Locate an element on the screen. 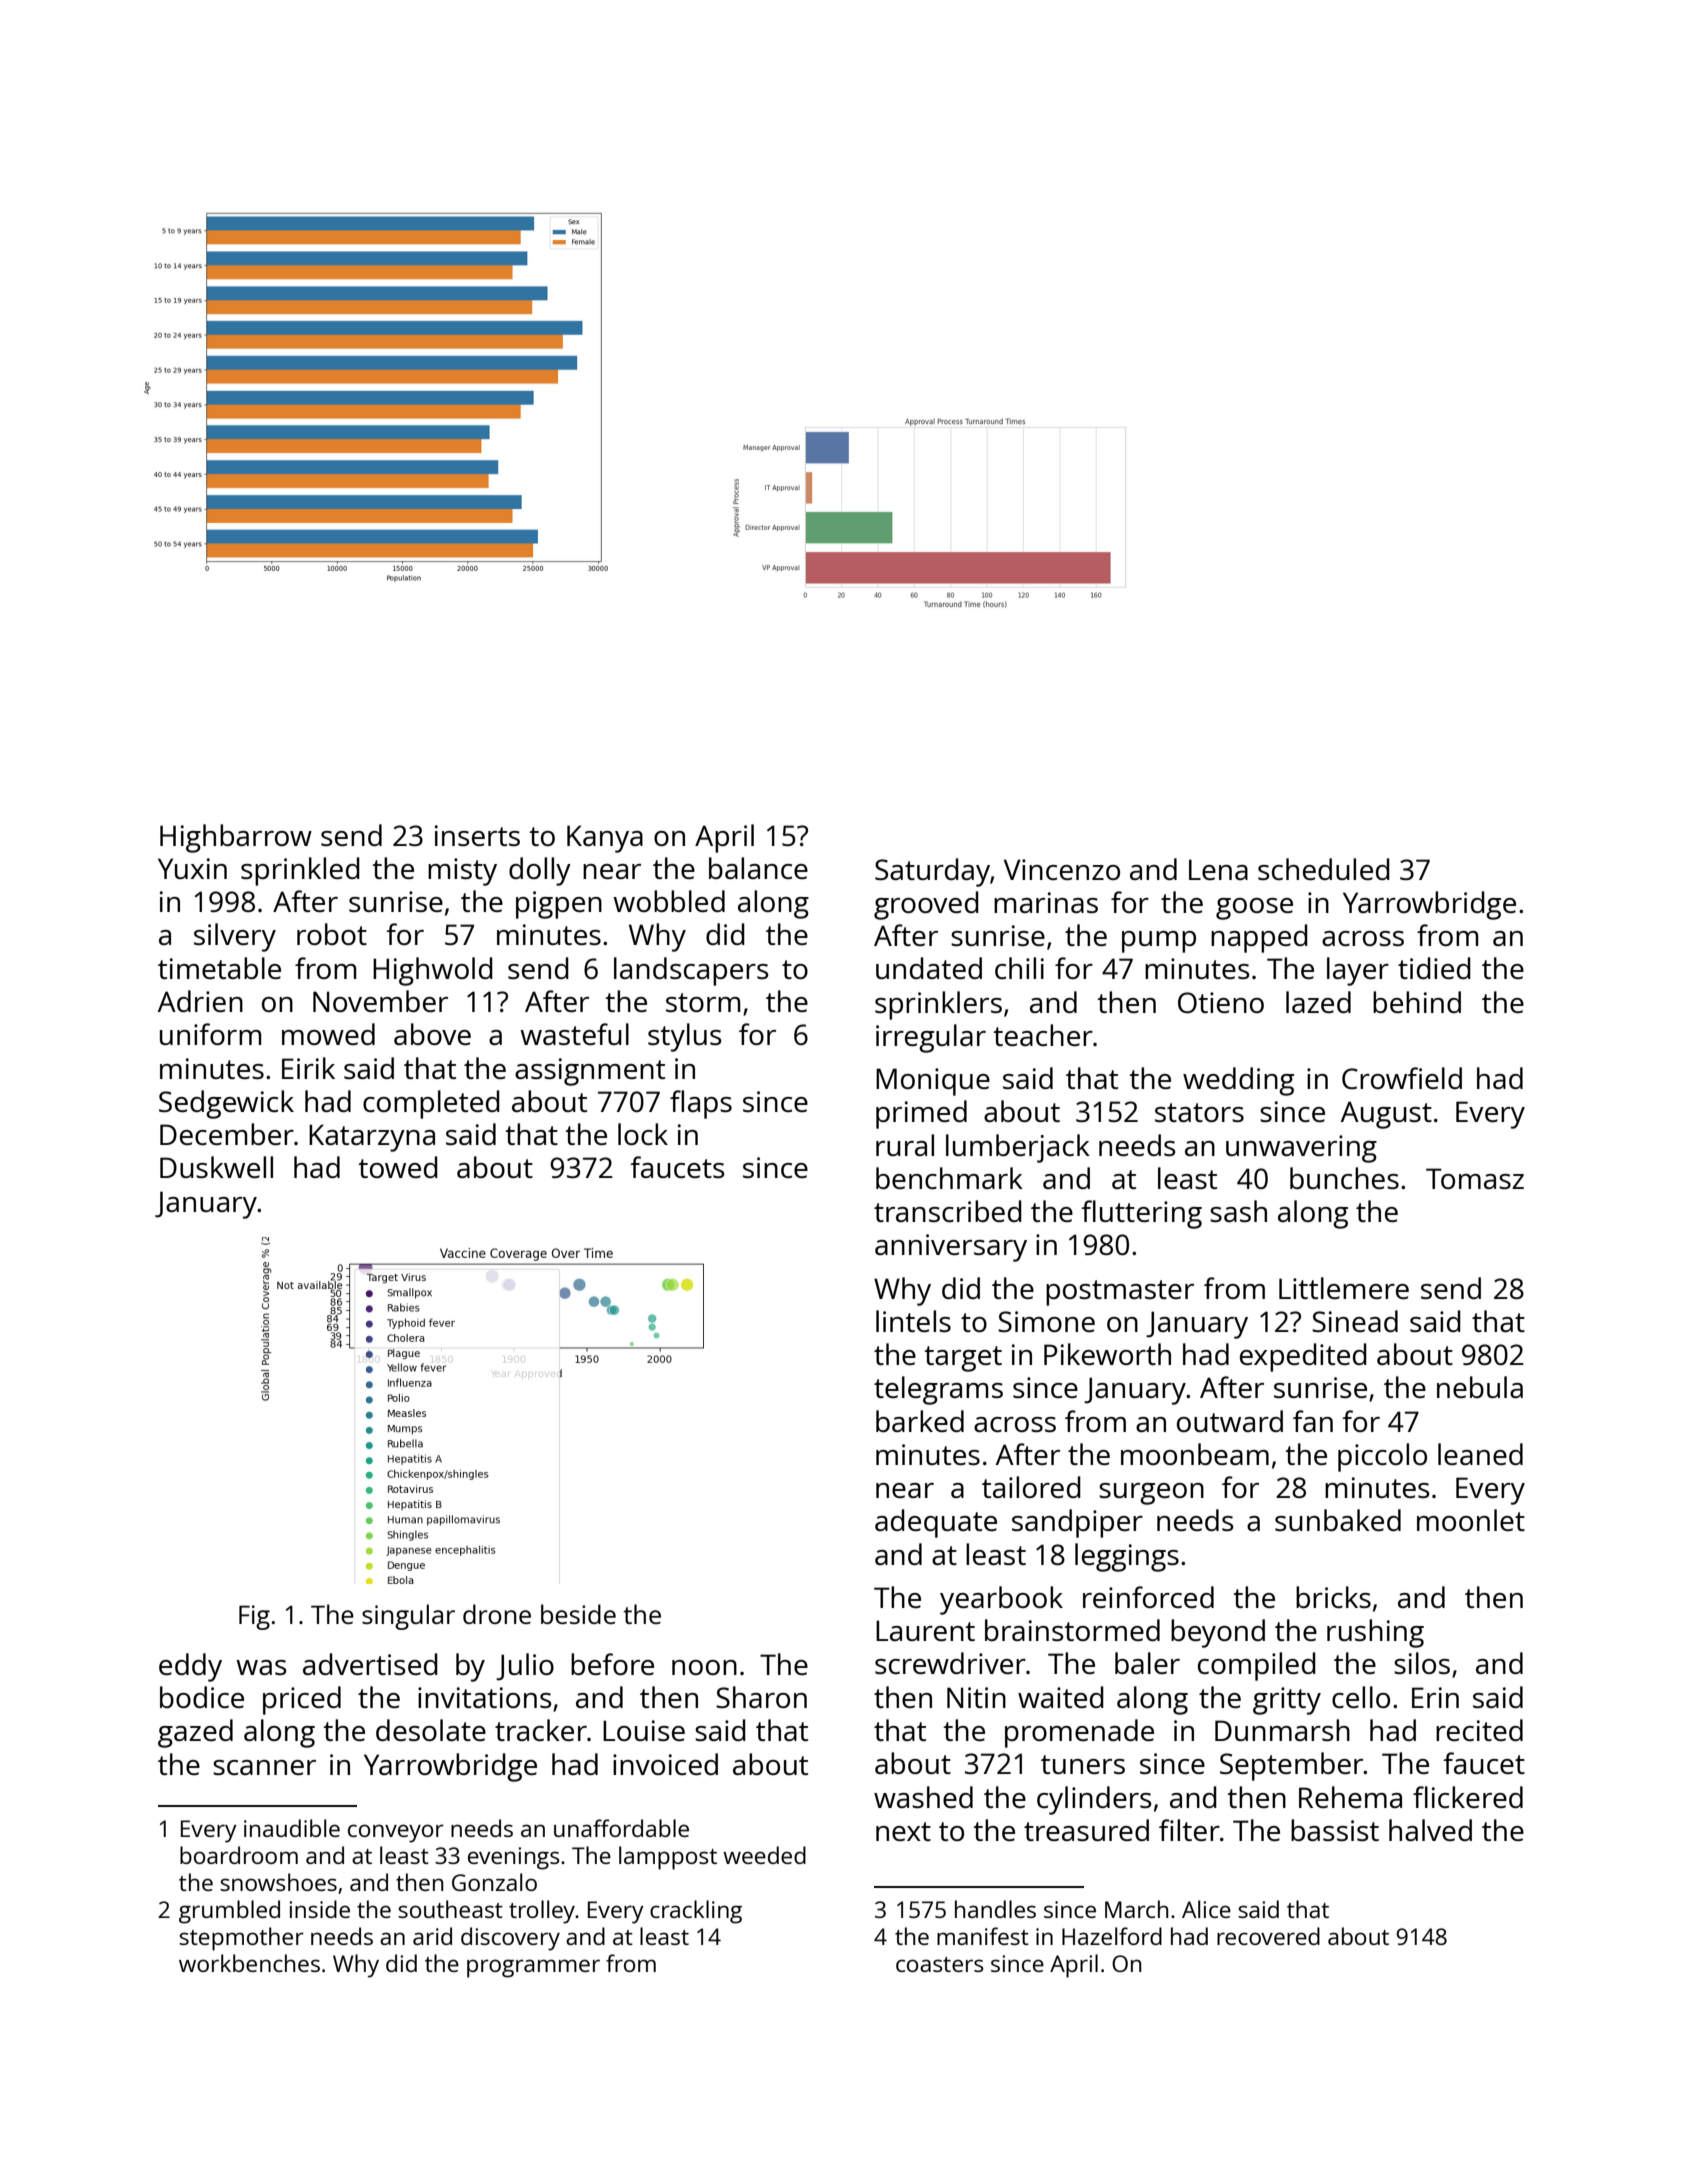 The width and height of the screenshot is (1683, 2178). tidied is located at coordinates (1434, 968).
